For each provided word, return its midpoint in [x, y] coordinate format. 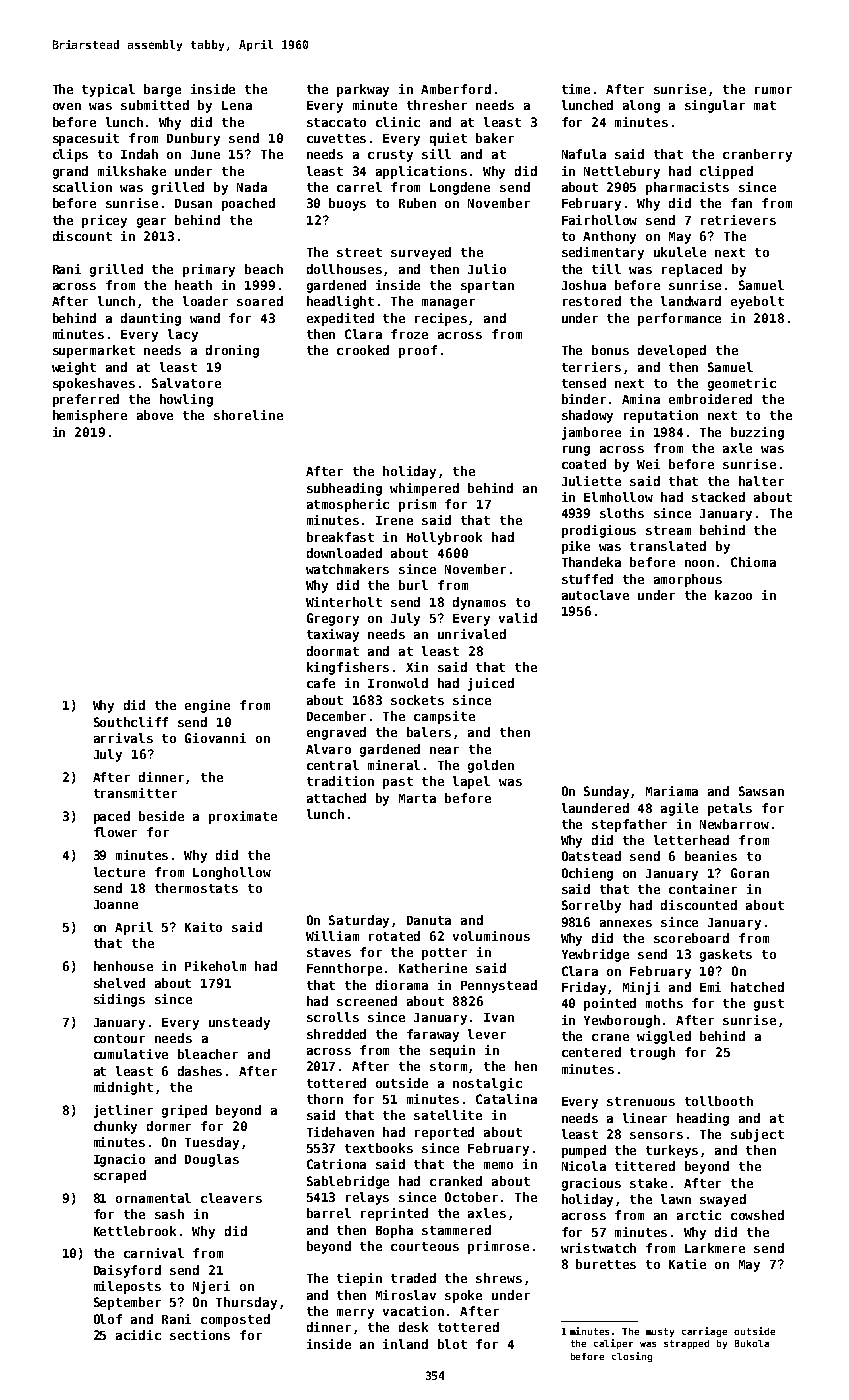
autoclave [595, 595]
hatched [757, 987]
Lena [237, 105]
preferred [86, 400]
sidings [119, 1000]
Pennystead [499, 986]
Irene [394, 520]
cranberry [757, 155]
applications [421, 172]
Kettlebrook [135, 1231]
